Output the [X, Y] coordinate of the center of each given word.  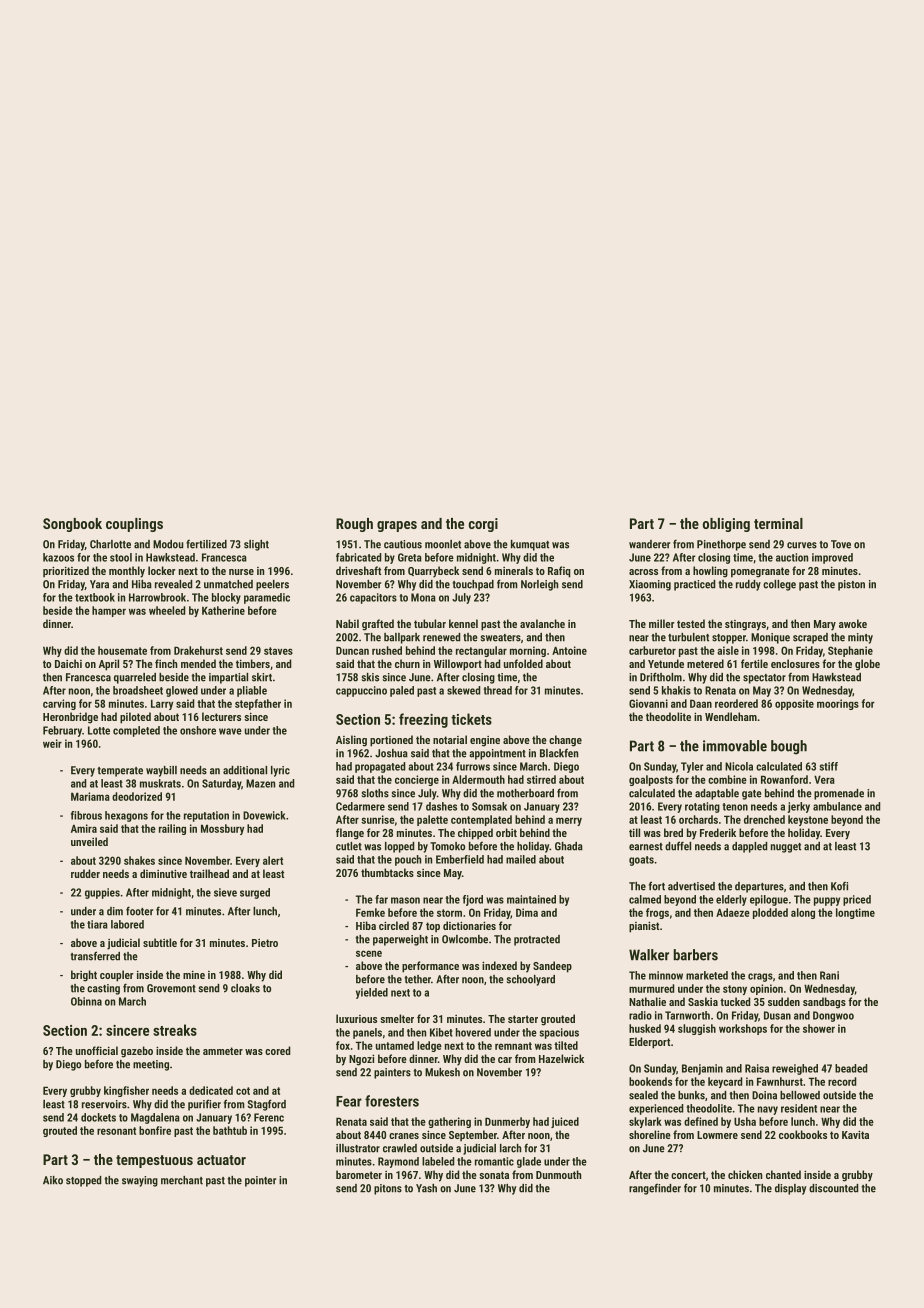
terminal [778, 523]
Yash [426, 1188]
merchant [182, 1180]
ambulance [837, 806]
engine [485, 741]
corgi [483, 525]
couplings [134, 525]
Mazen [260, 783]
